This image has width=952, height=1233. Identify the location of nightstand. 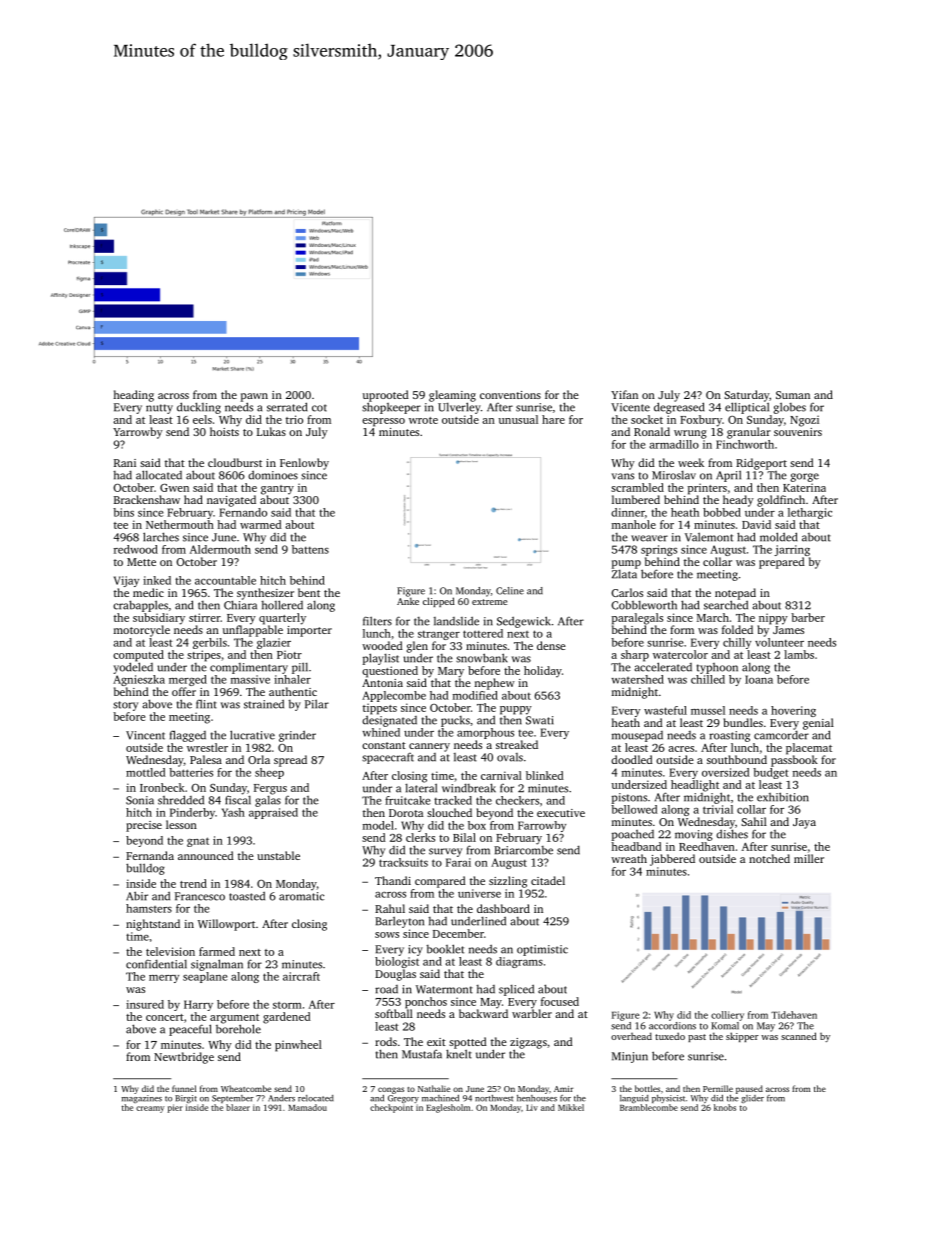
(153, 925).
